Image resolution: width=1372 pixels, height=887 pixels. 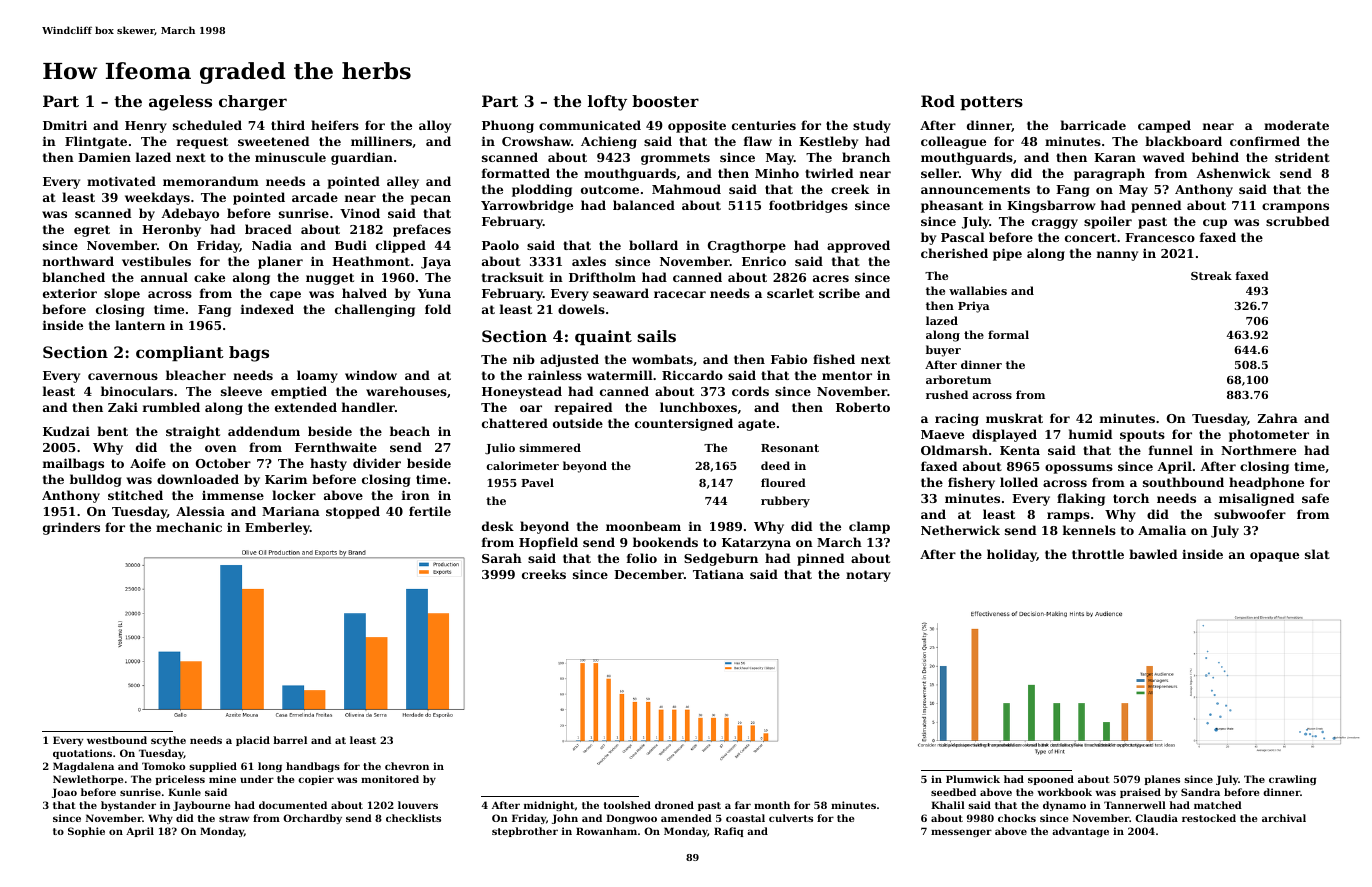 I want to click on Zahra, so click(x=1277, y=418).
